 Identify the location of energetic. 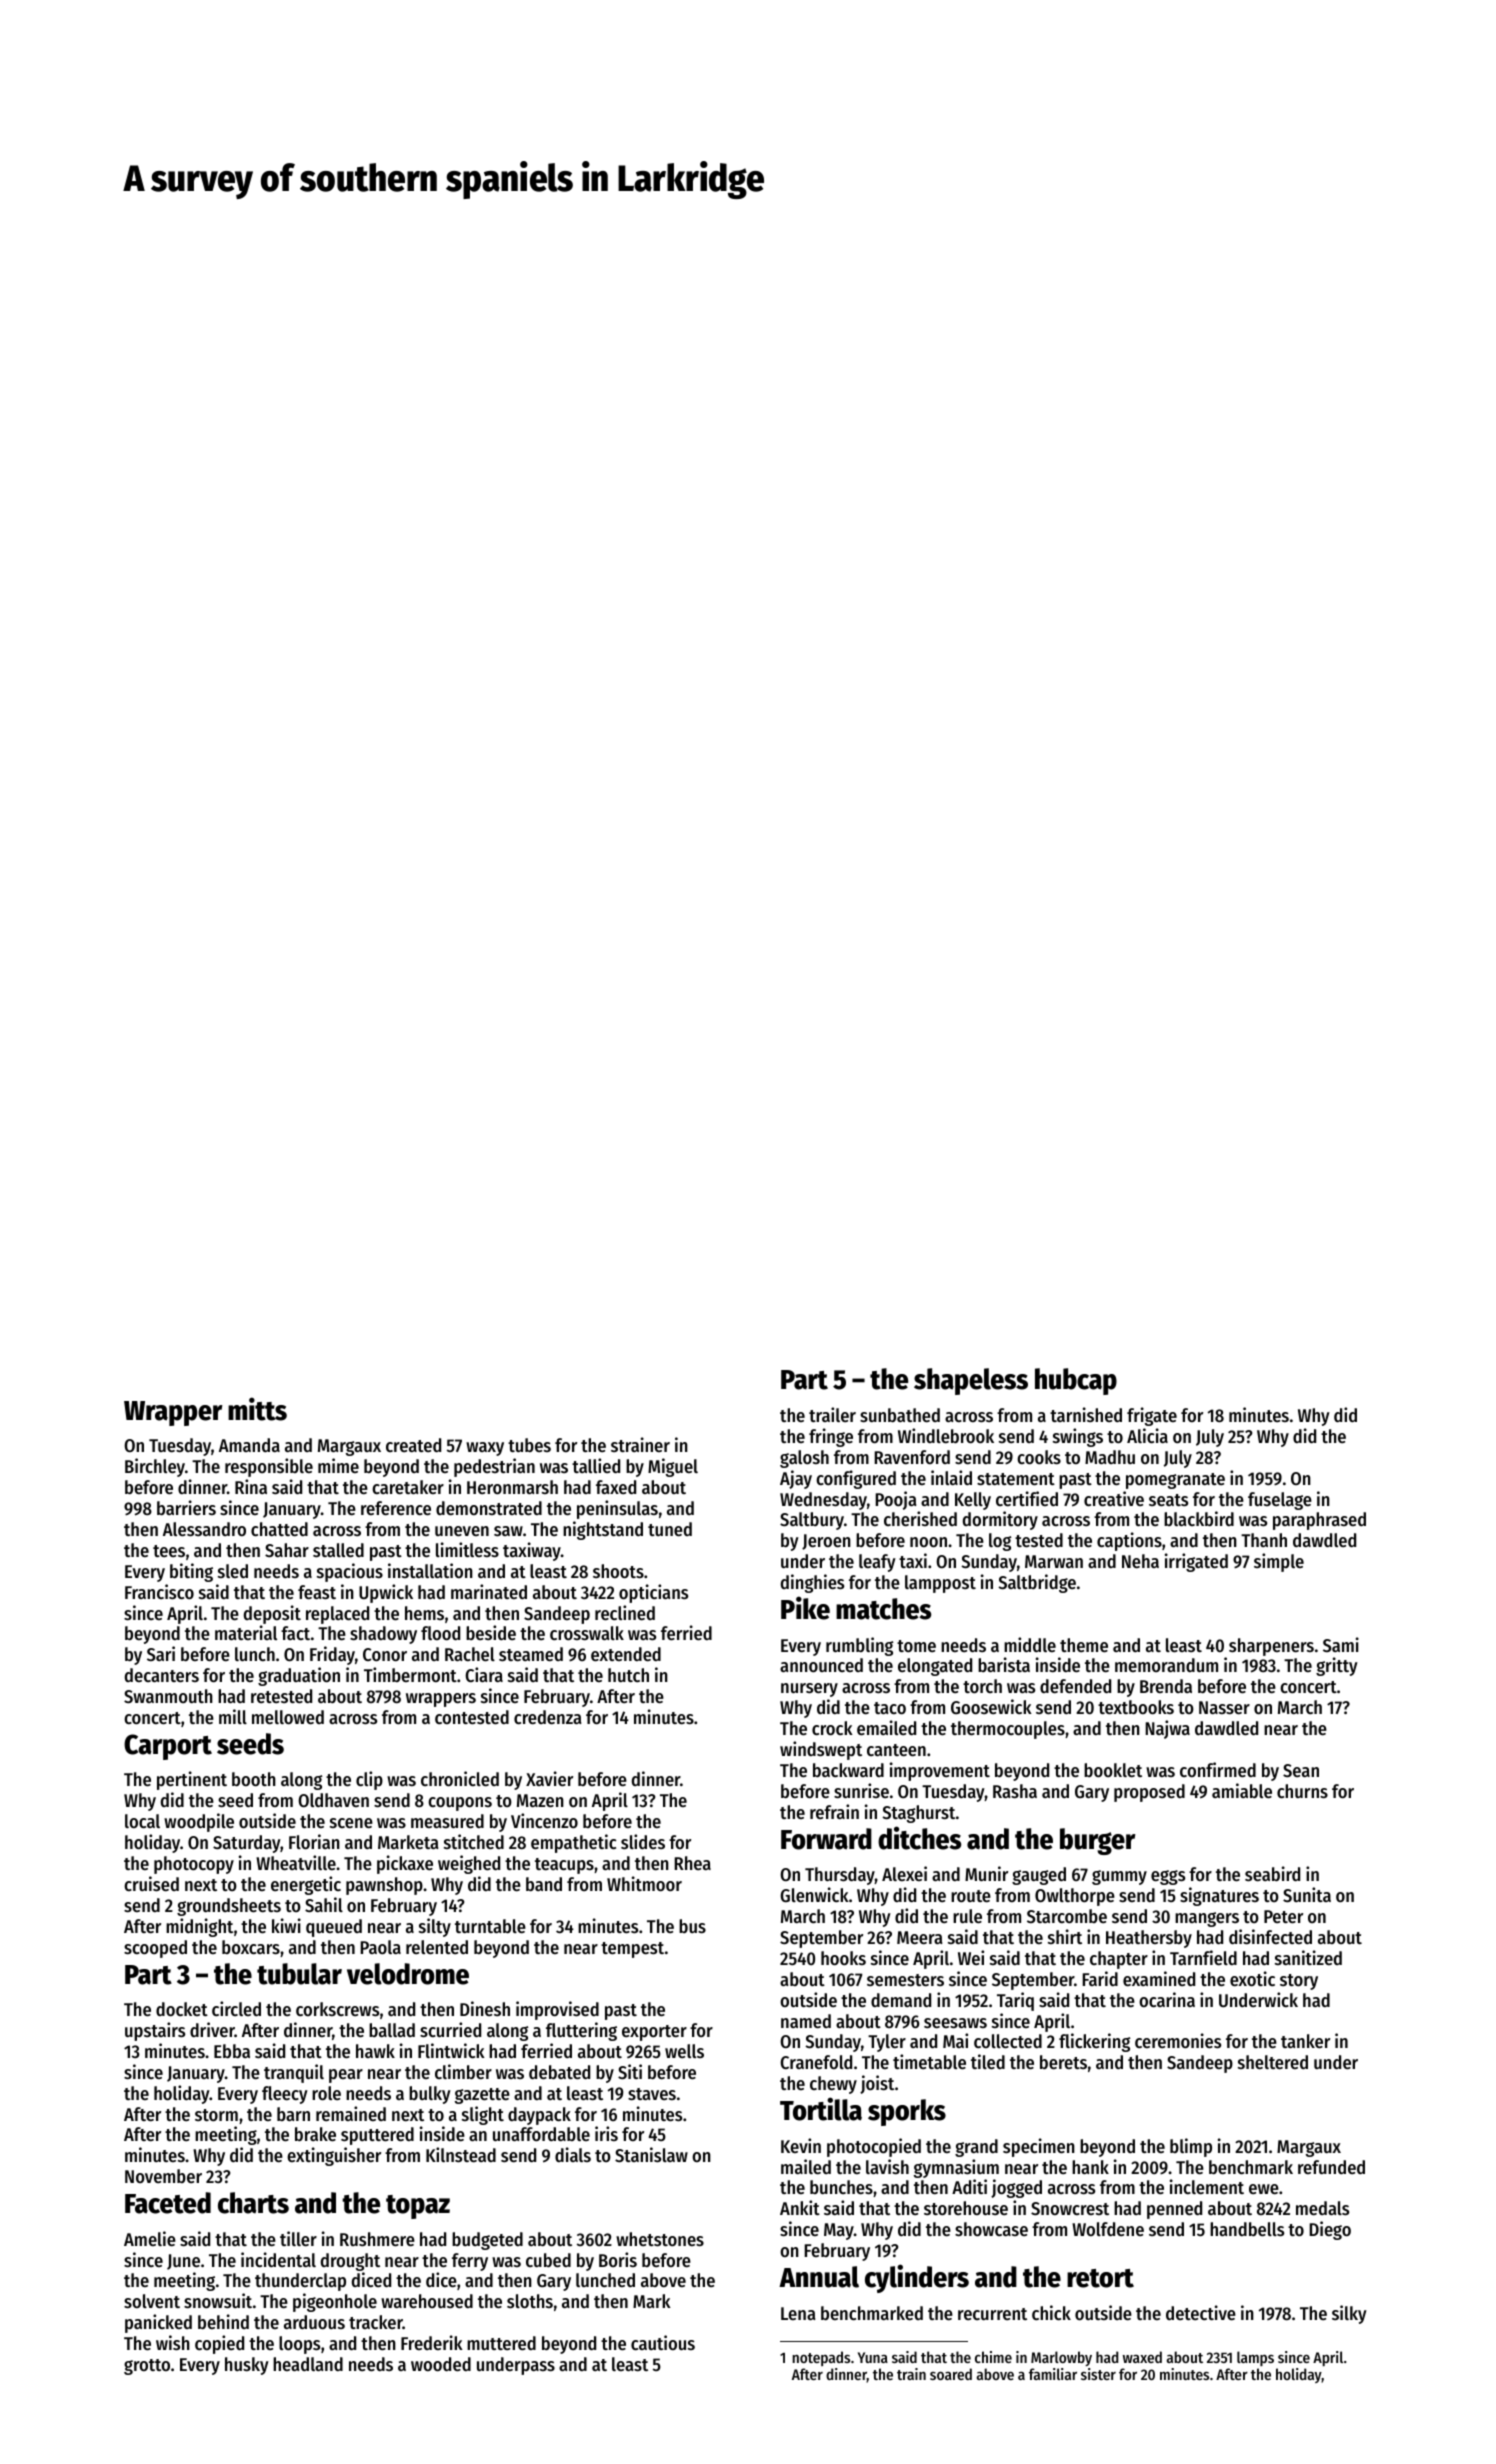
(306, 1885).
